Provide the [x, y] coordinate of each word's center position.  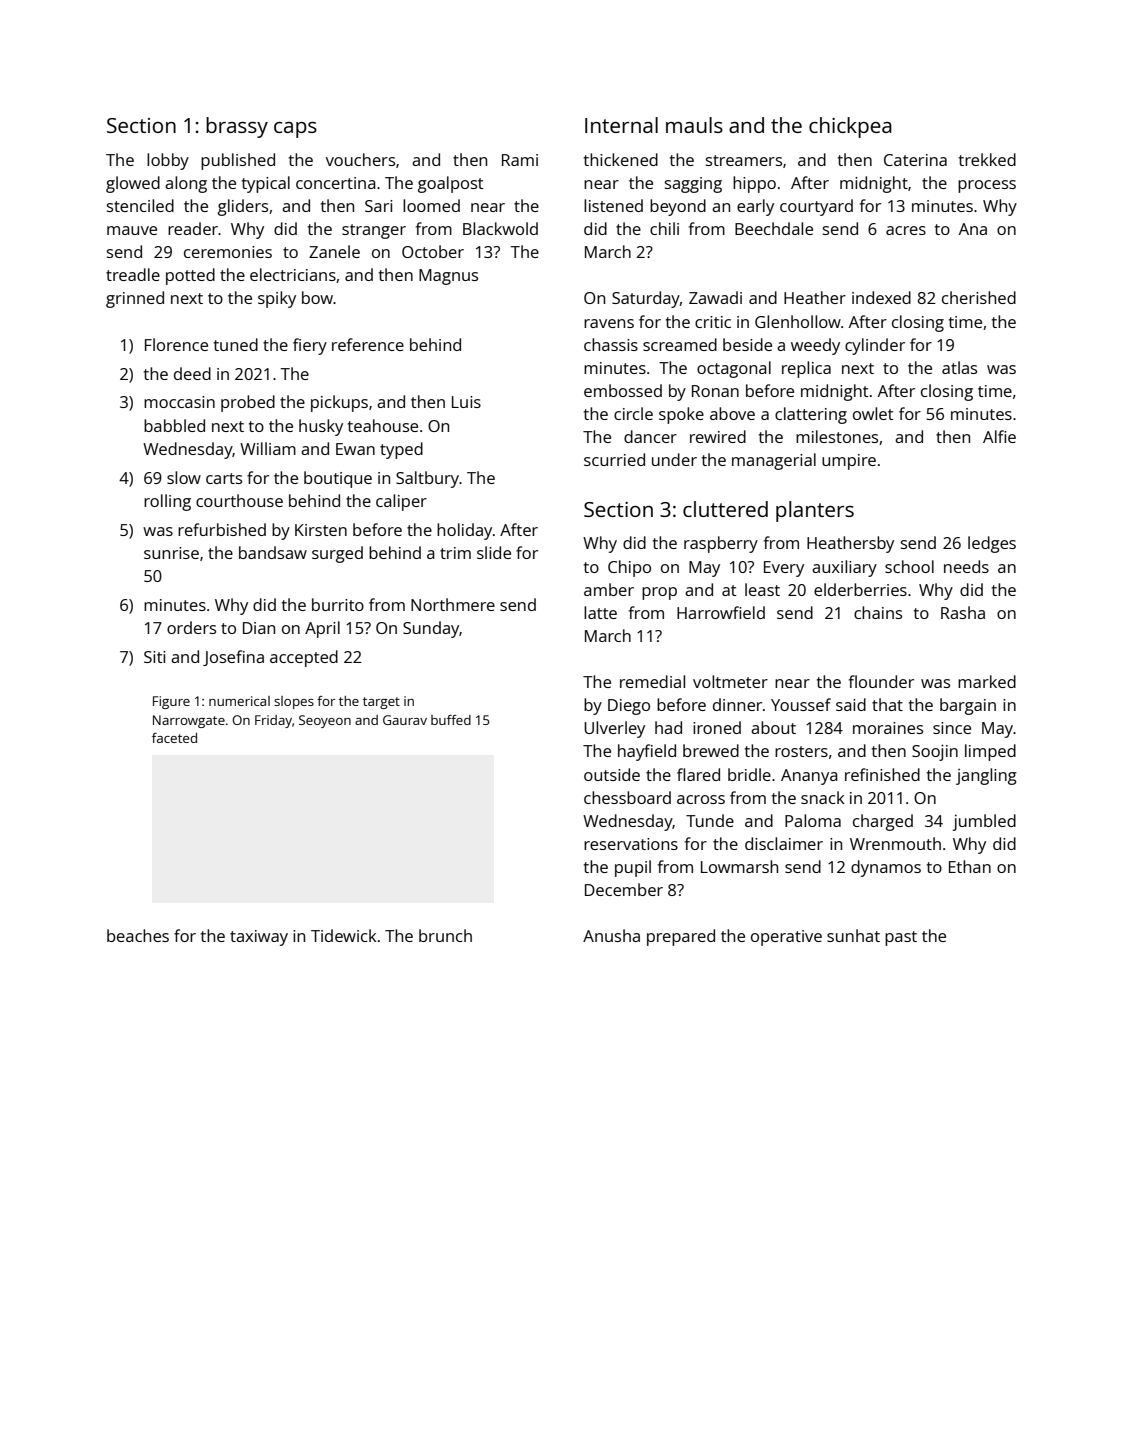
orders [191, 627]
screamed [680, 344]
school [909, 566]
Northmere [453, 604]
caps [295, 130]
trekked [987, 159]
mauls [694, 125]
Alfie [999, 436]
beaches [138, 935]
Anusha [611, 935]
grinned [135, 299]
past [901, 938]
